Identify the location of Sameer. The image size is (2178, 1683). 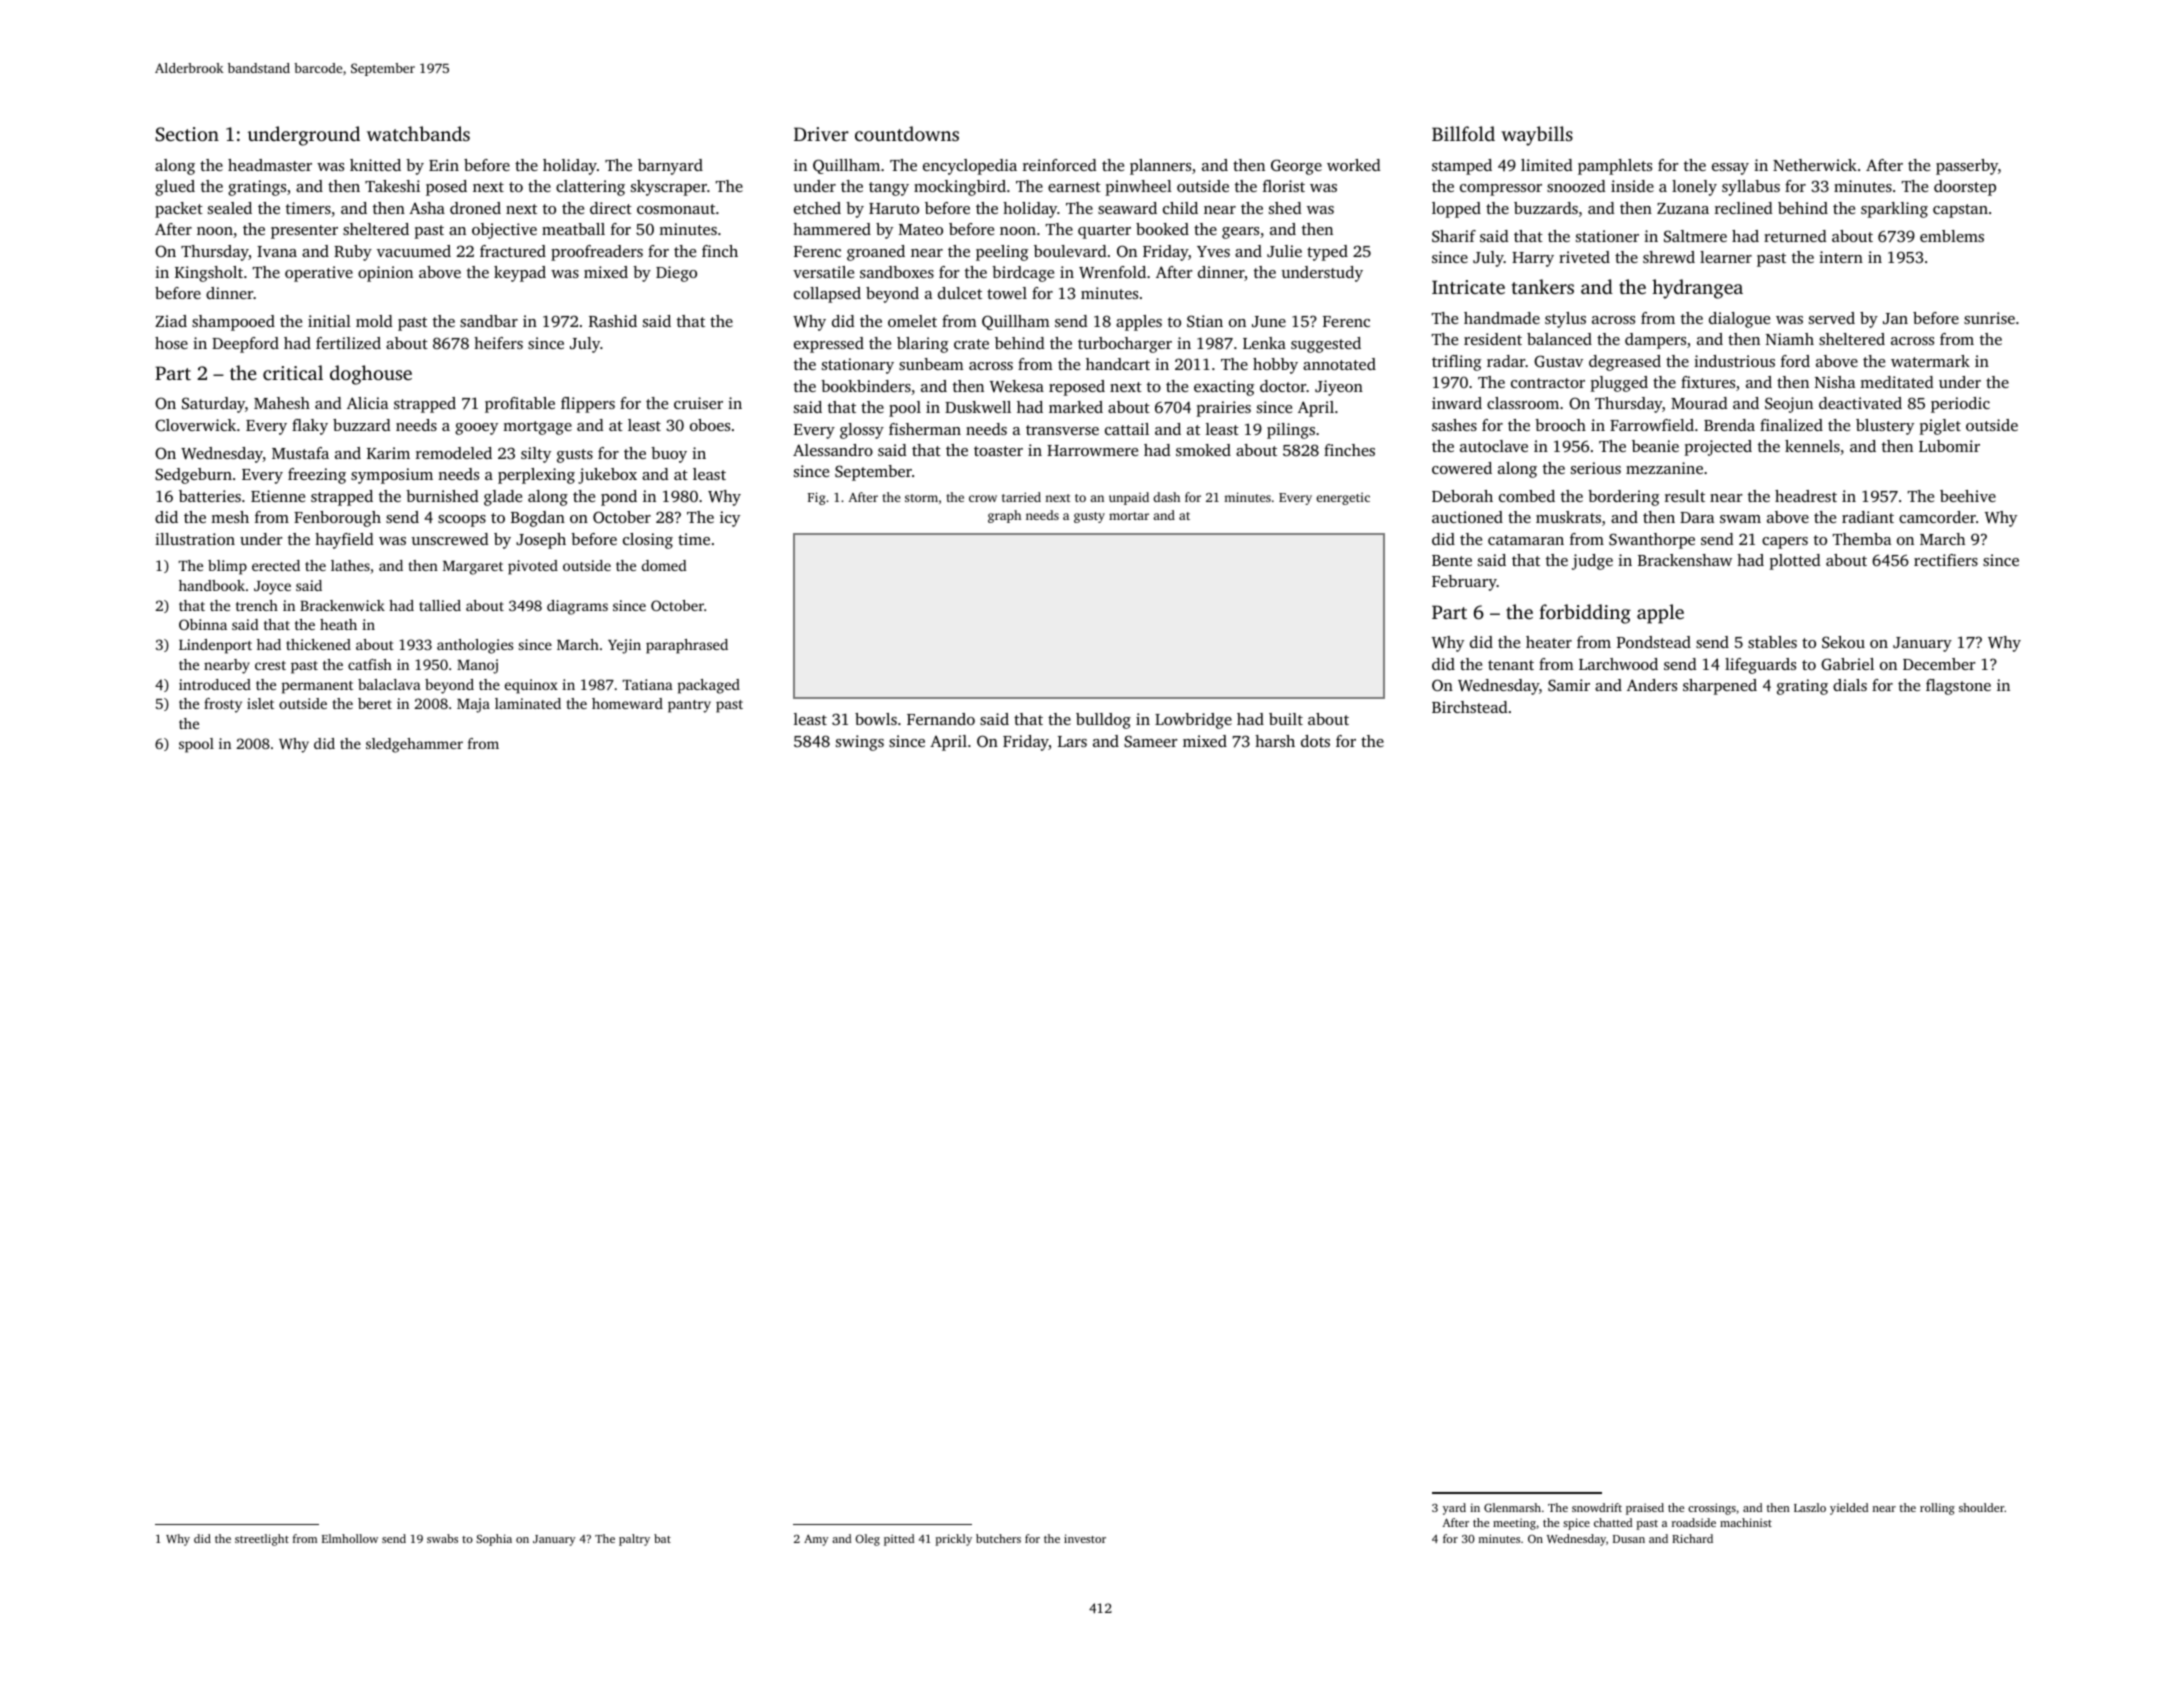
(1151, 741).
